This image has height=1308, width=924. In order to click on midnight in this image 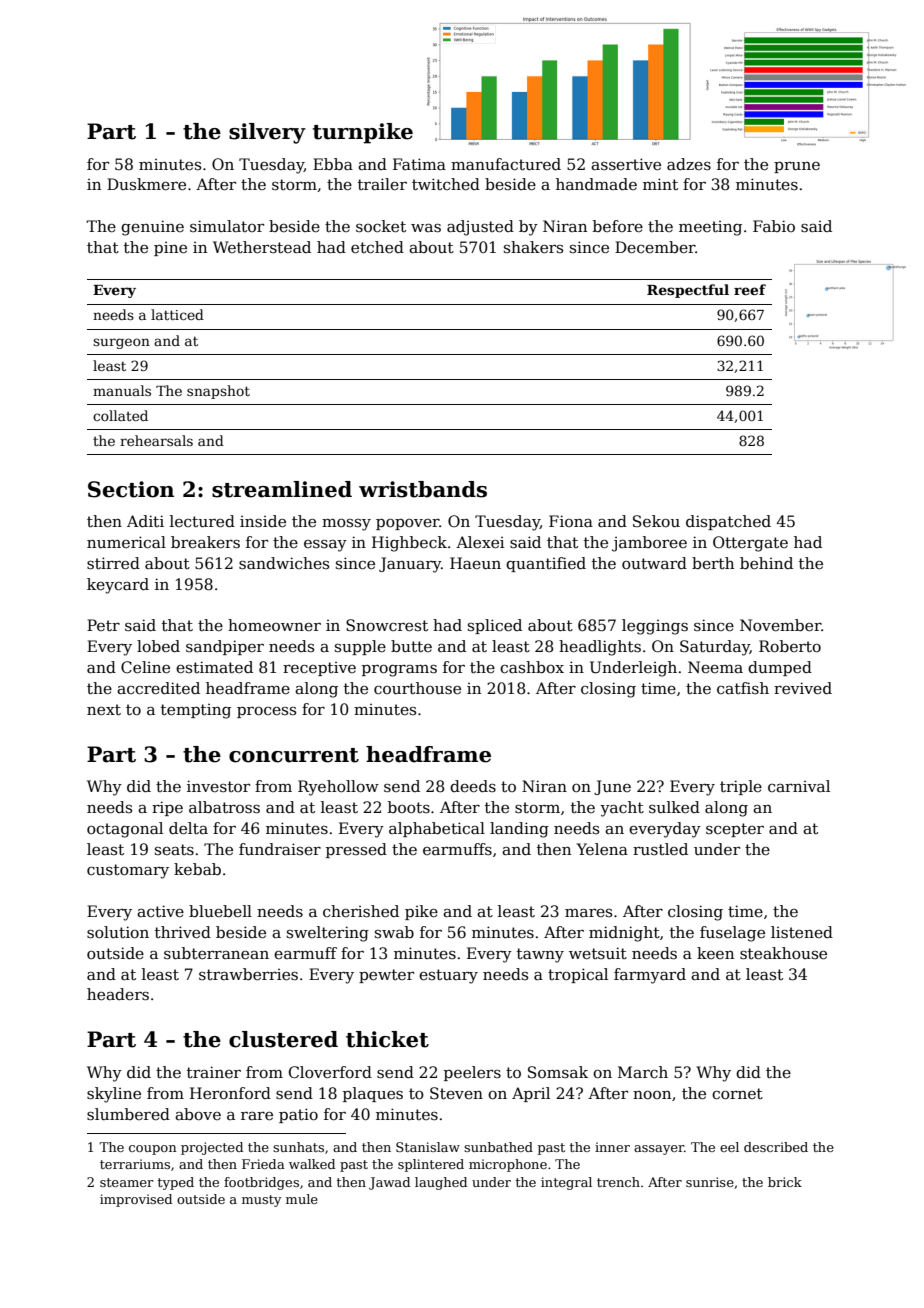, I will do `click(624, 934)`.
